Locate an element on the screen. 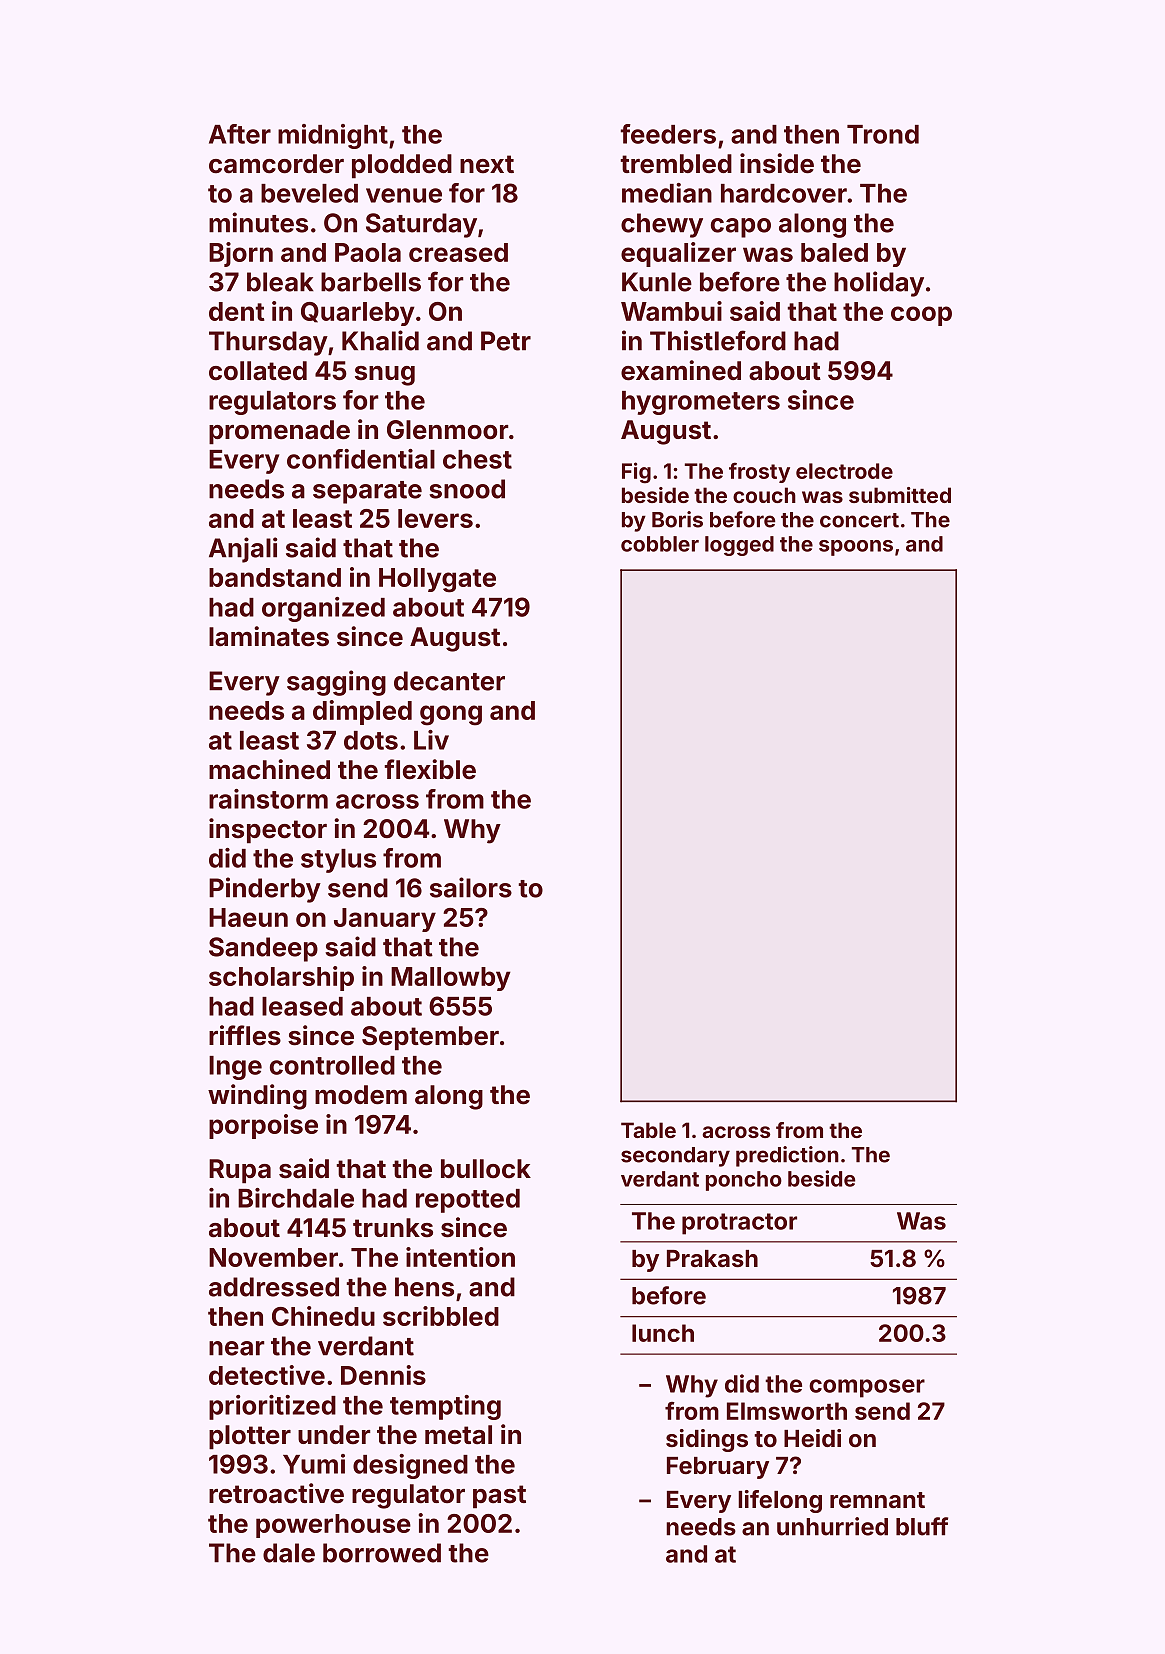  bleak is located at coordinates (280, 282).
